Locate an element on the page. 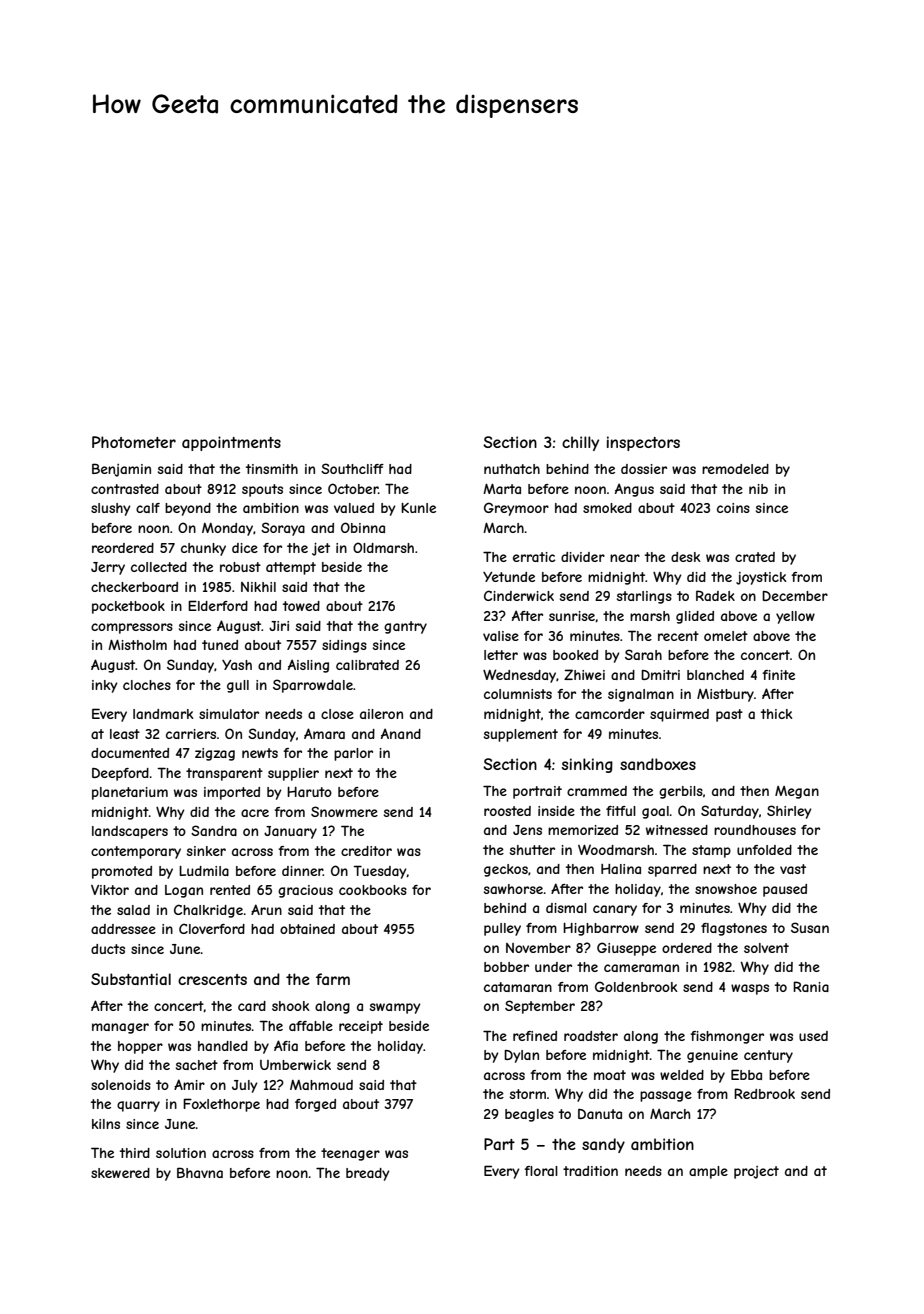 Image resolution: width=924 pixels, height=1314 pixels. goal is located at coordinates (655, 812).
